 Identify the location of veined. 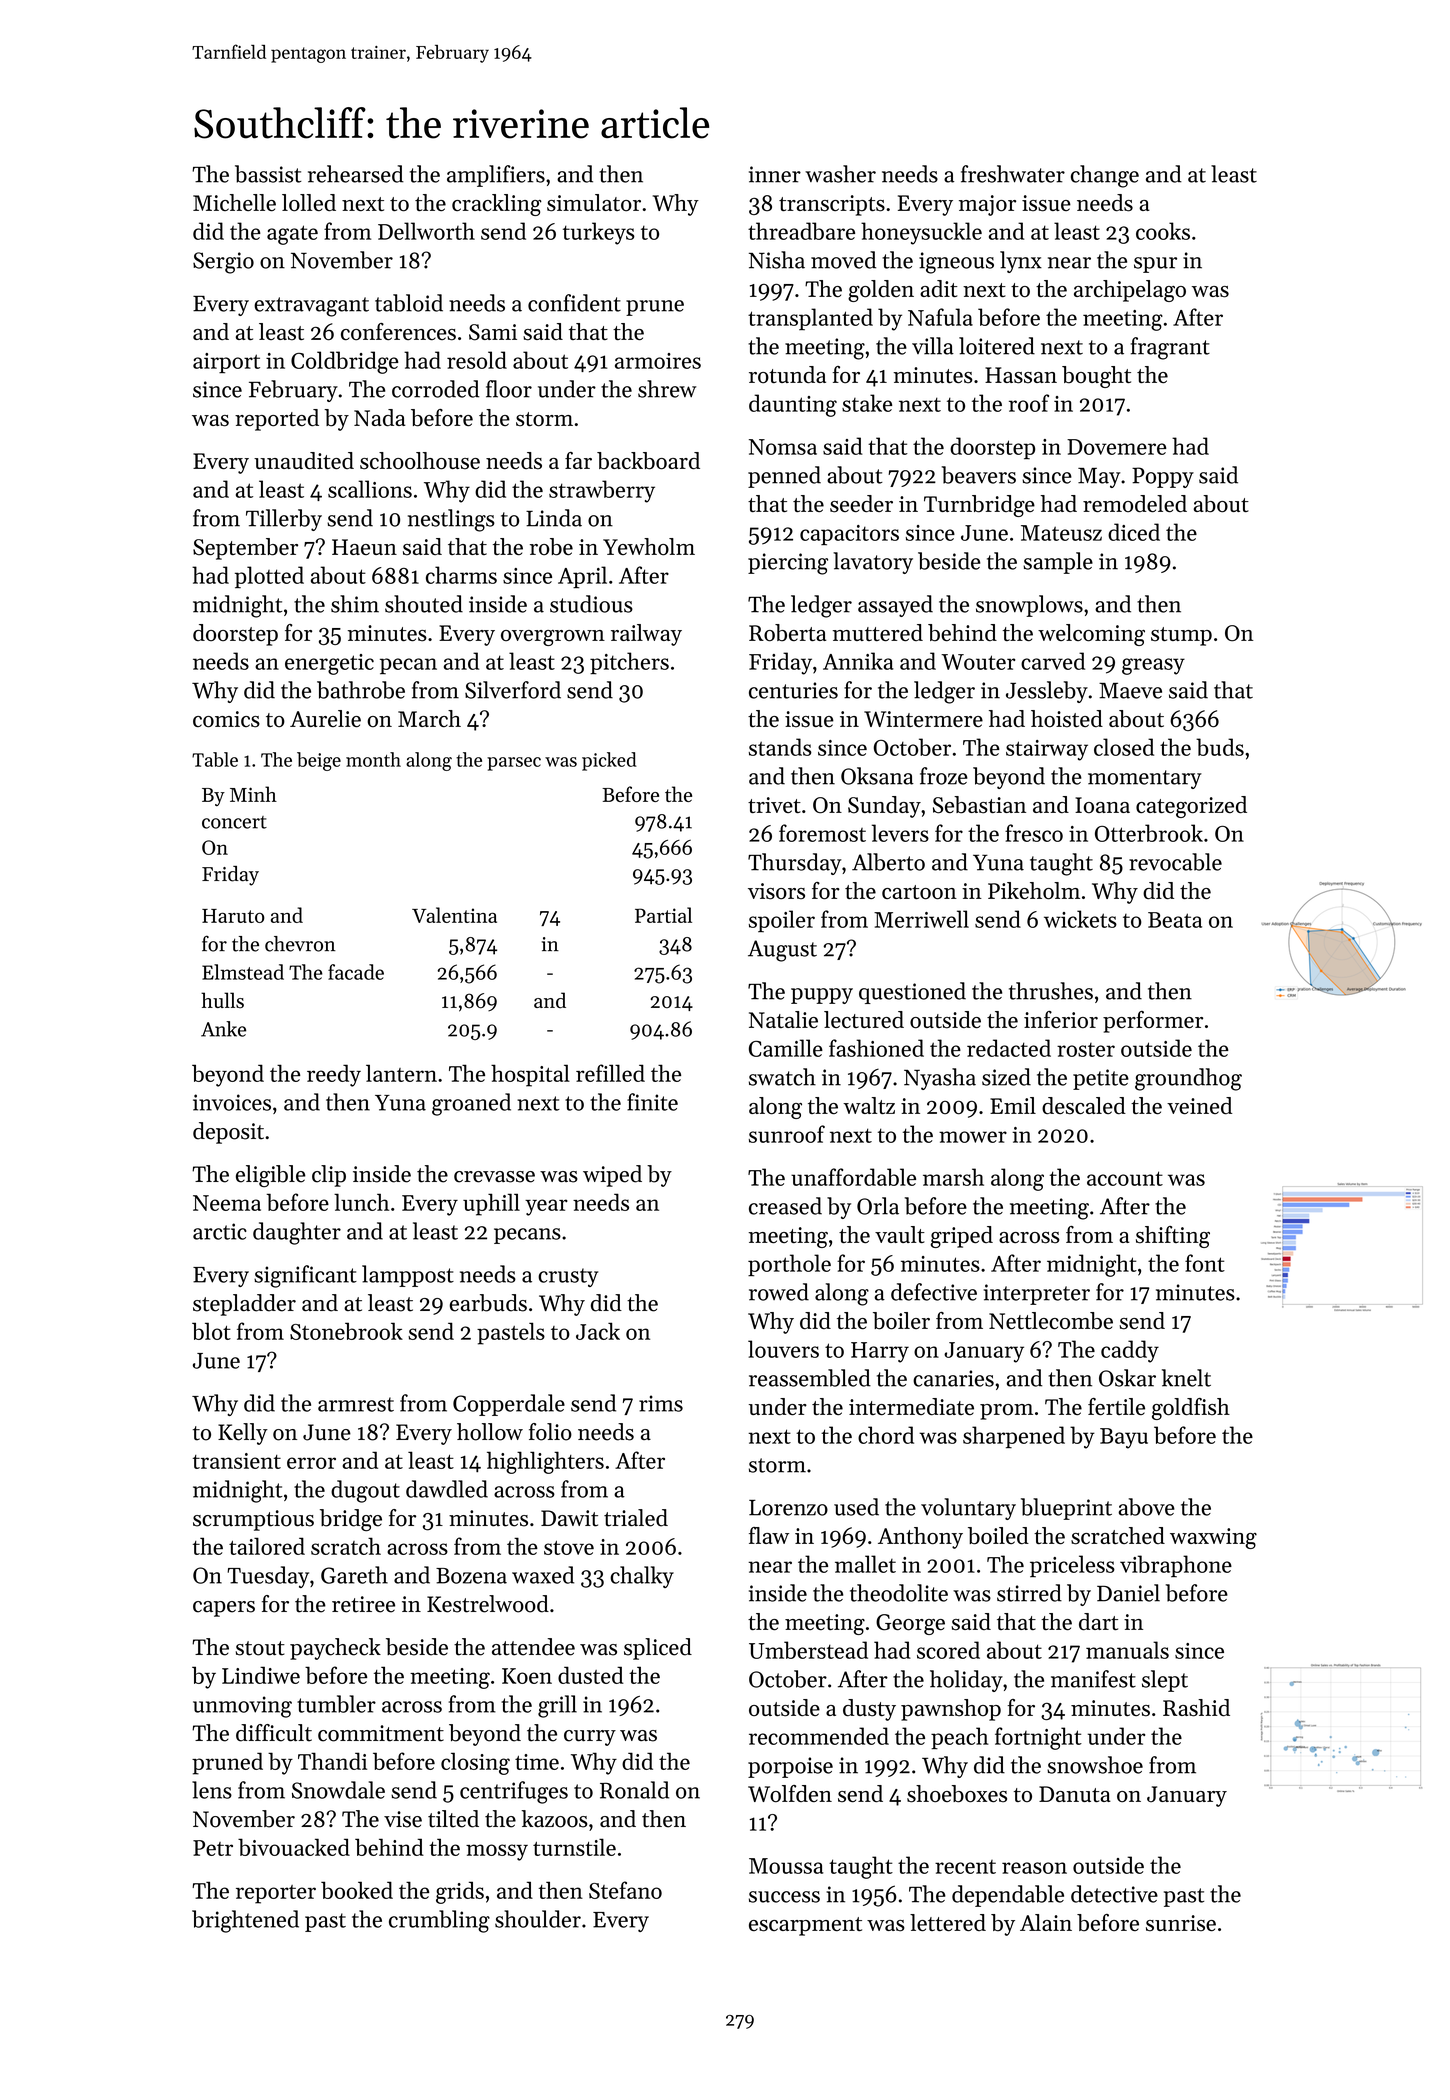
(1199, 1105).
